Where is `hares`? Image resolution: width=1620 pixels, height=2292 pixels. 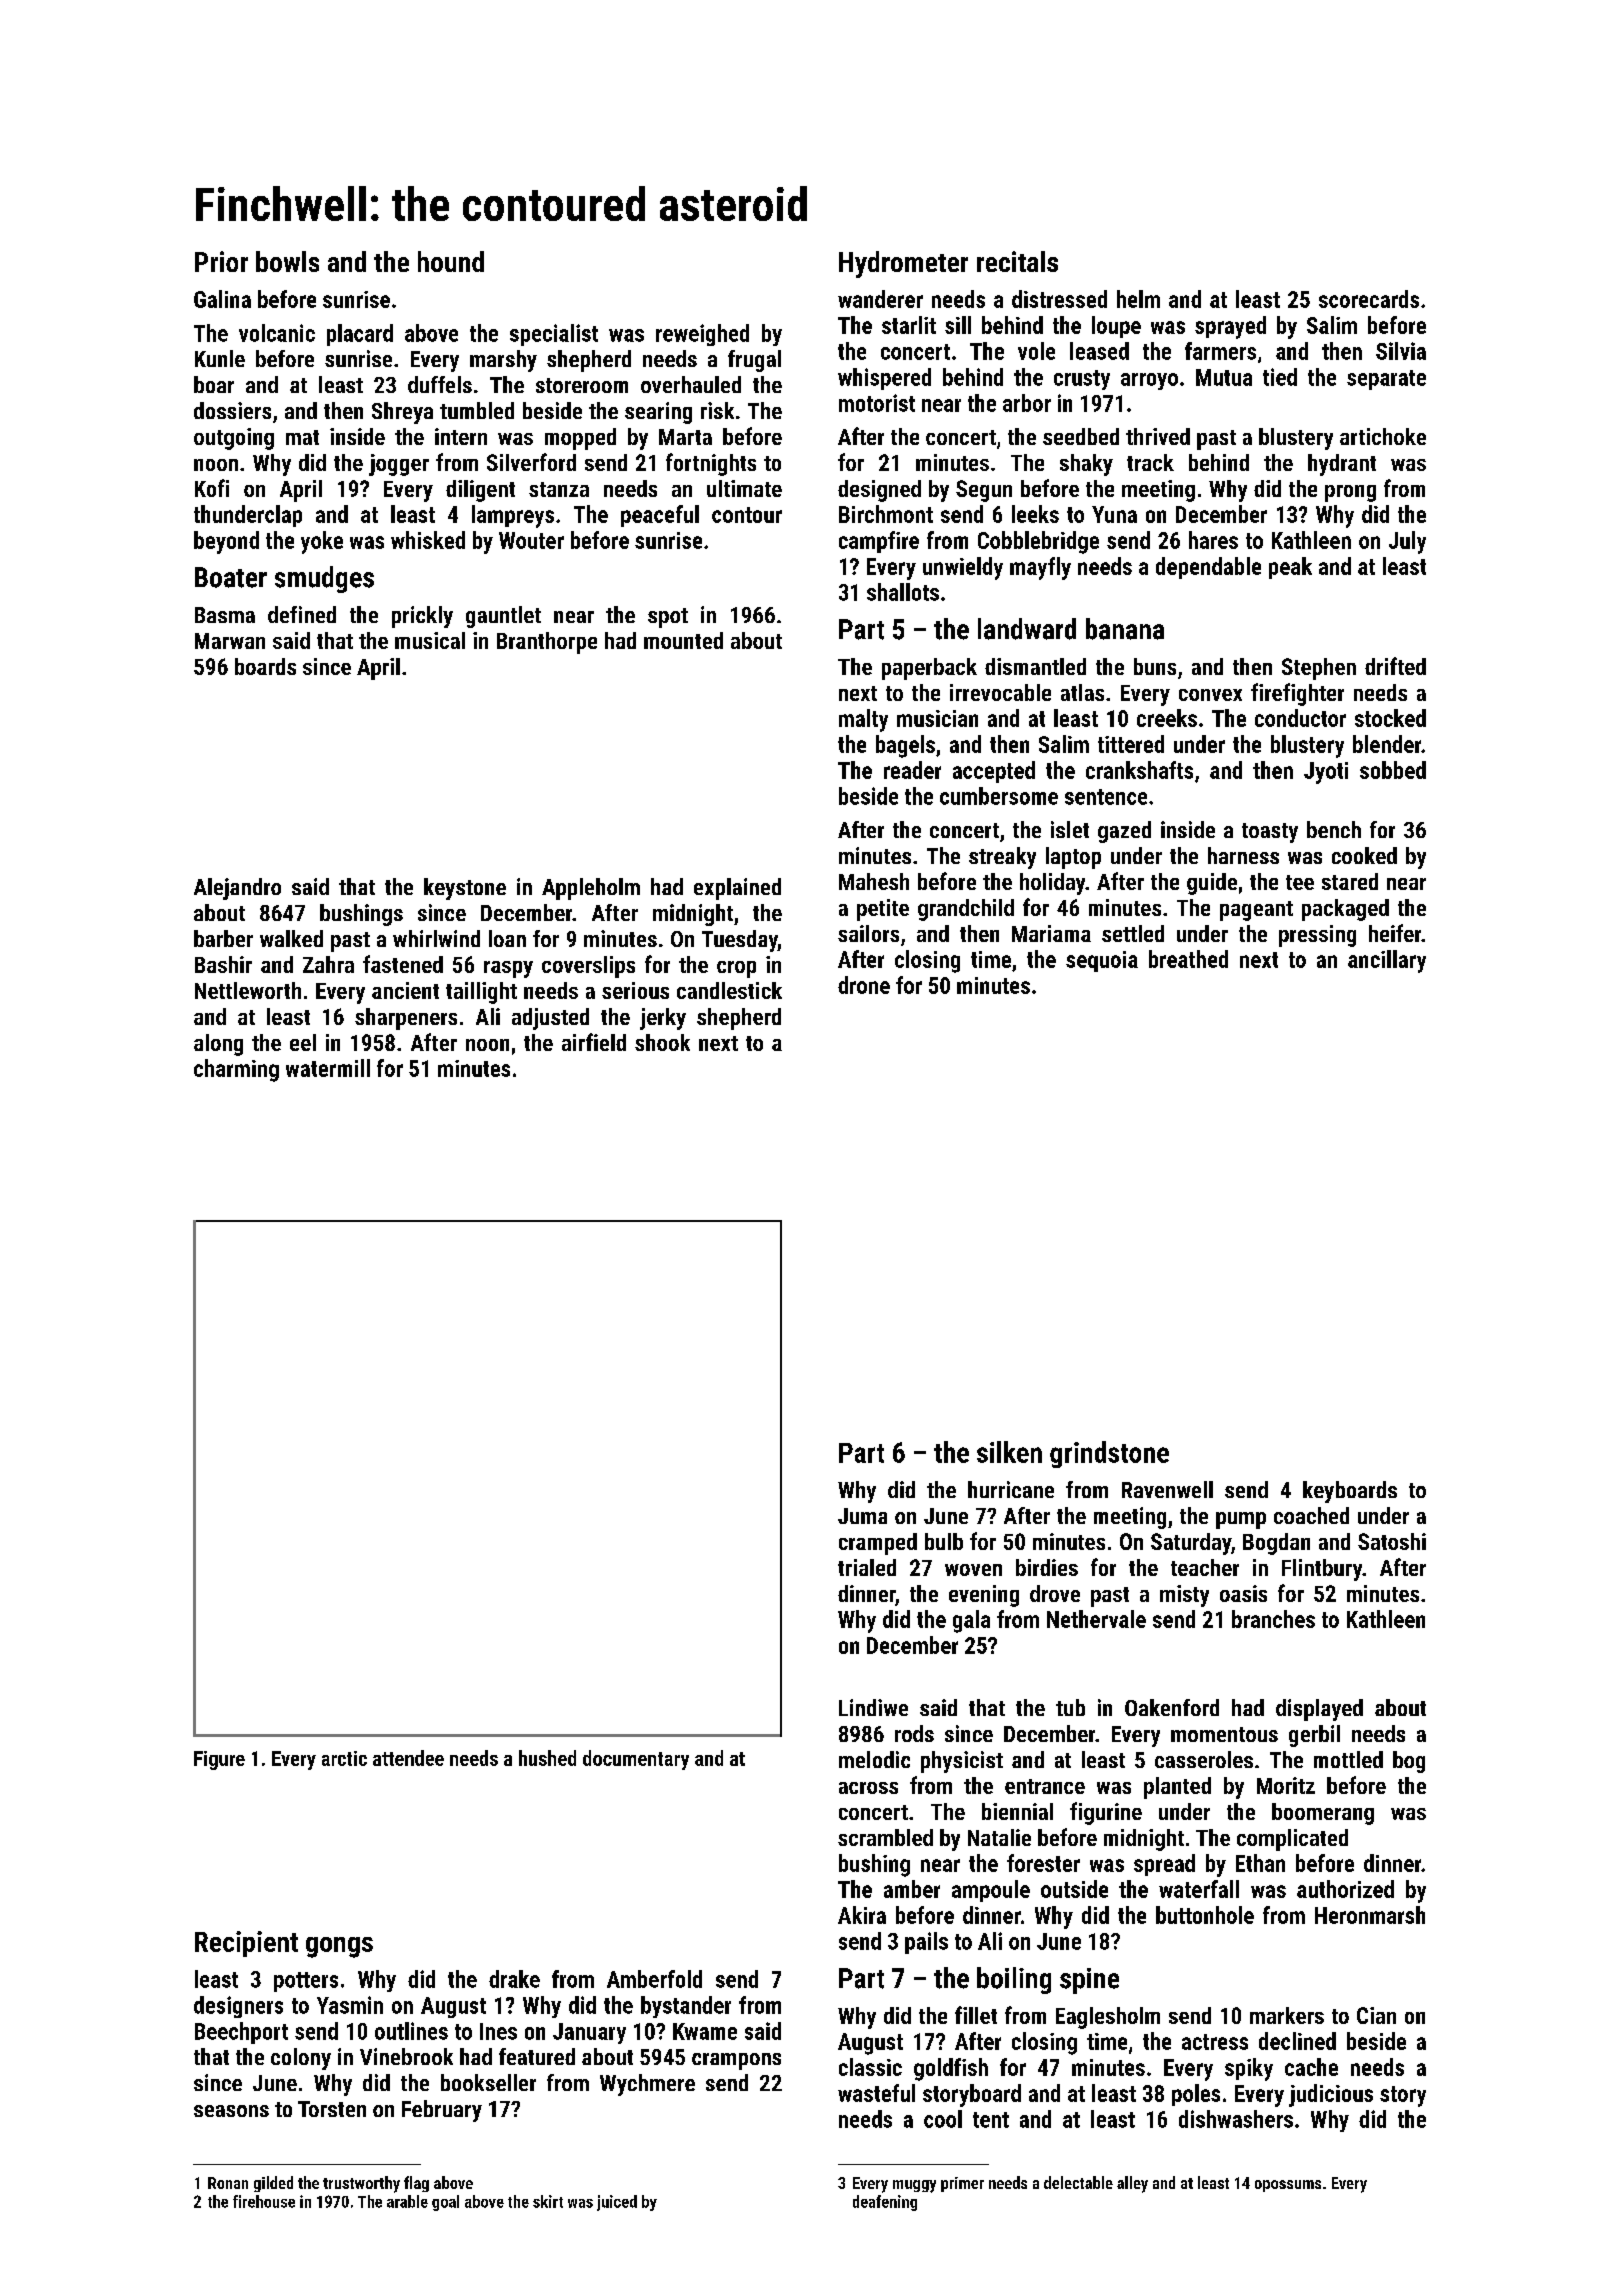 hares is located at coordinates (1213, 540).
